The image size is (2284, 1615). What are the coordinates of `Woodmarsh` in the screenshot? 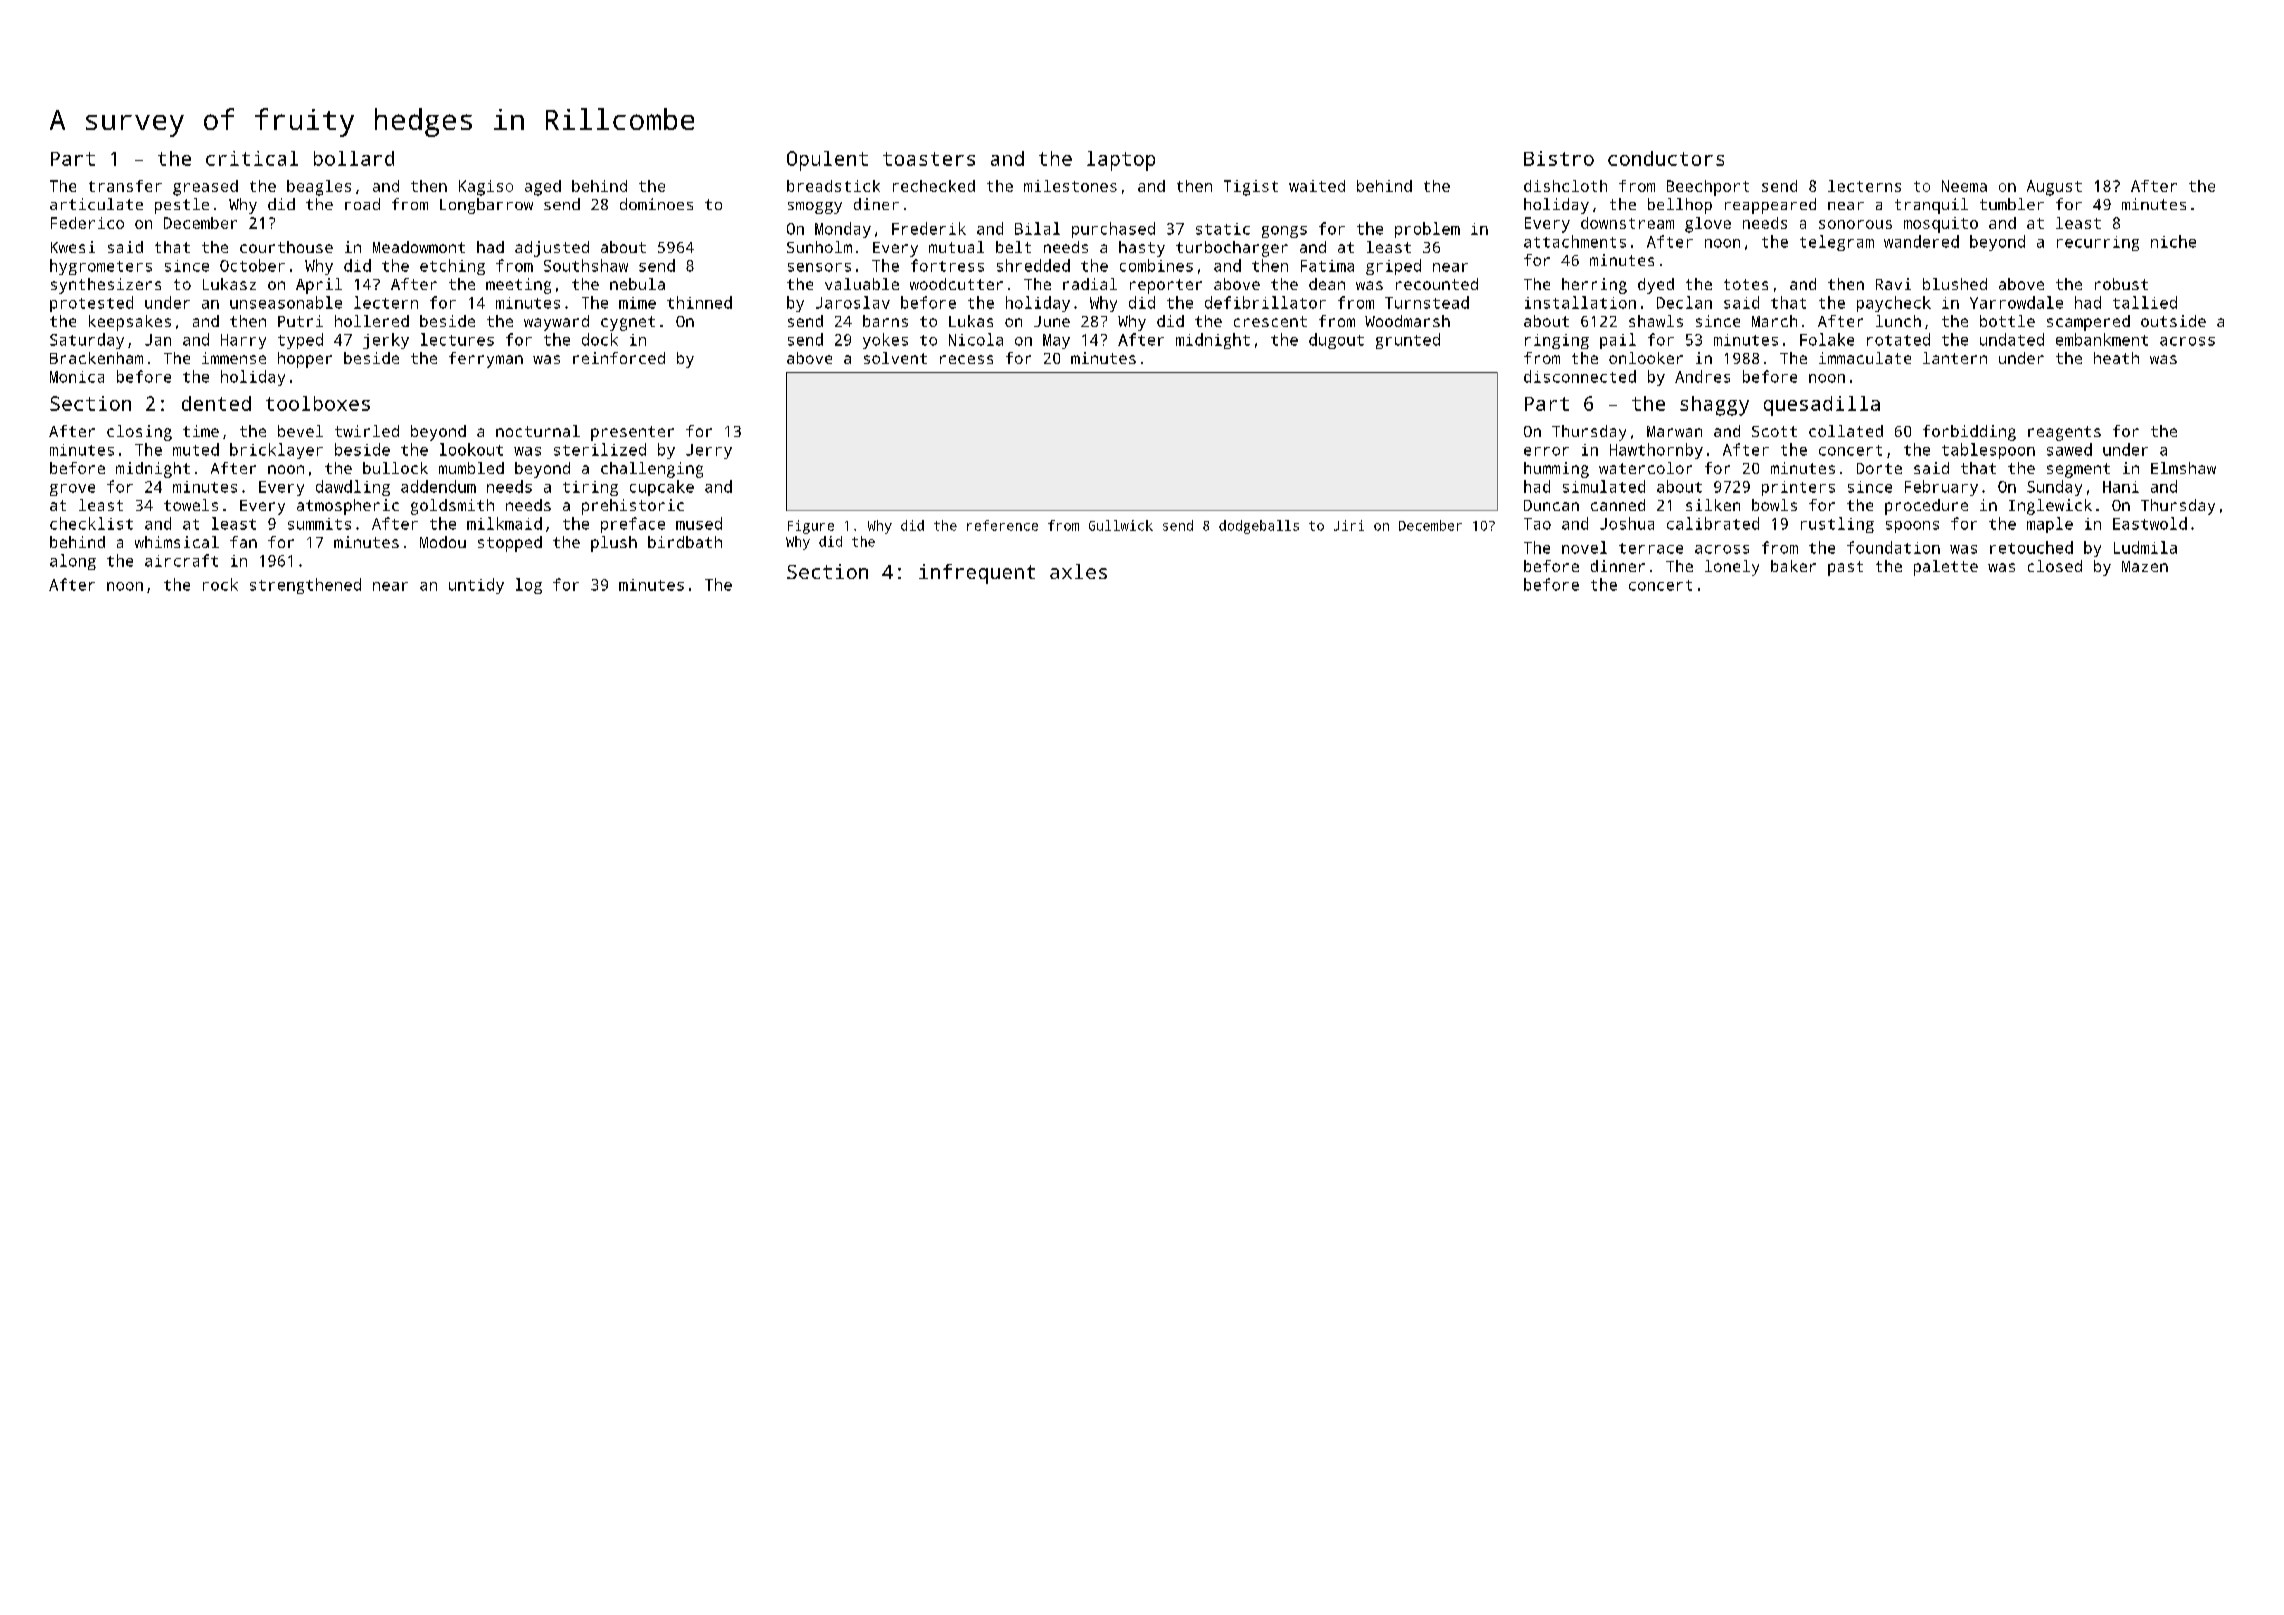 It's located at (1407, 321).
